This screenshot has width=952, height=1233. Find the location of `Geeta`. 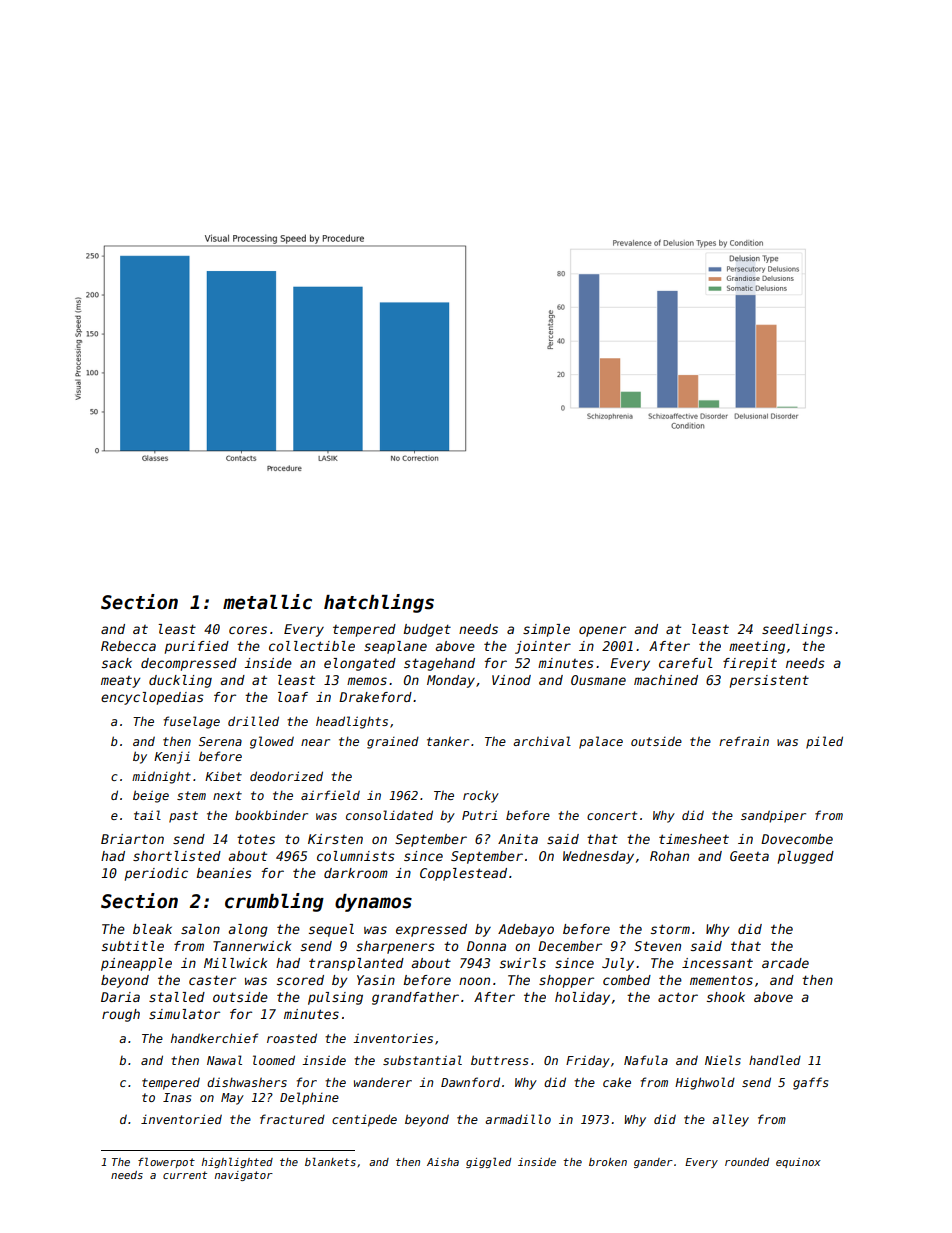

Geeta is located at coordinates (749, 856).
